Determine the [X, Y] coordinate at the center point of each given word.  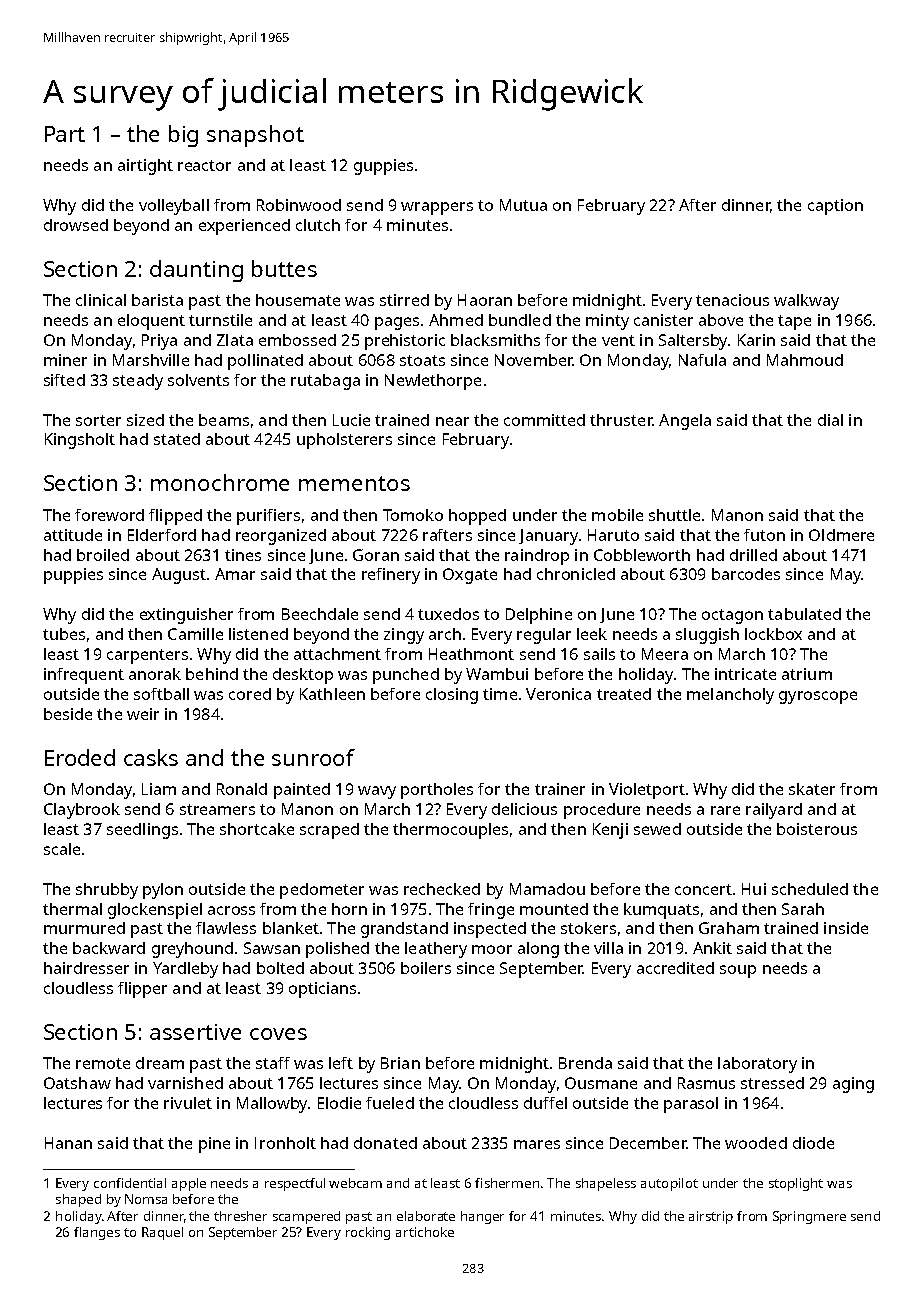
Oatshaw [77, 1083]
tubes [64, 634]
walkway [806, 302]
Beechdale [320, 614]
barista [157, 300]
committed [544, 420]
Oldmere [841, 535]
